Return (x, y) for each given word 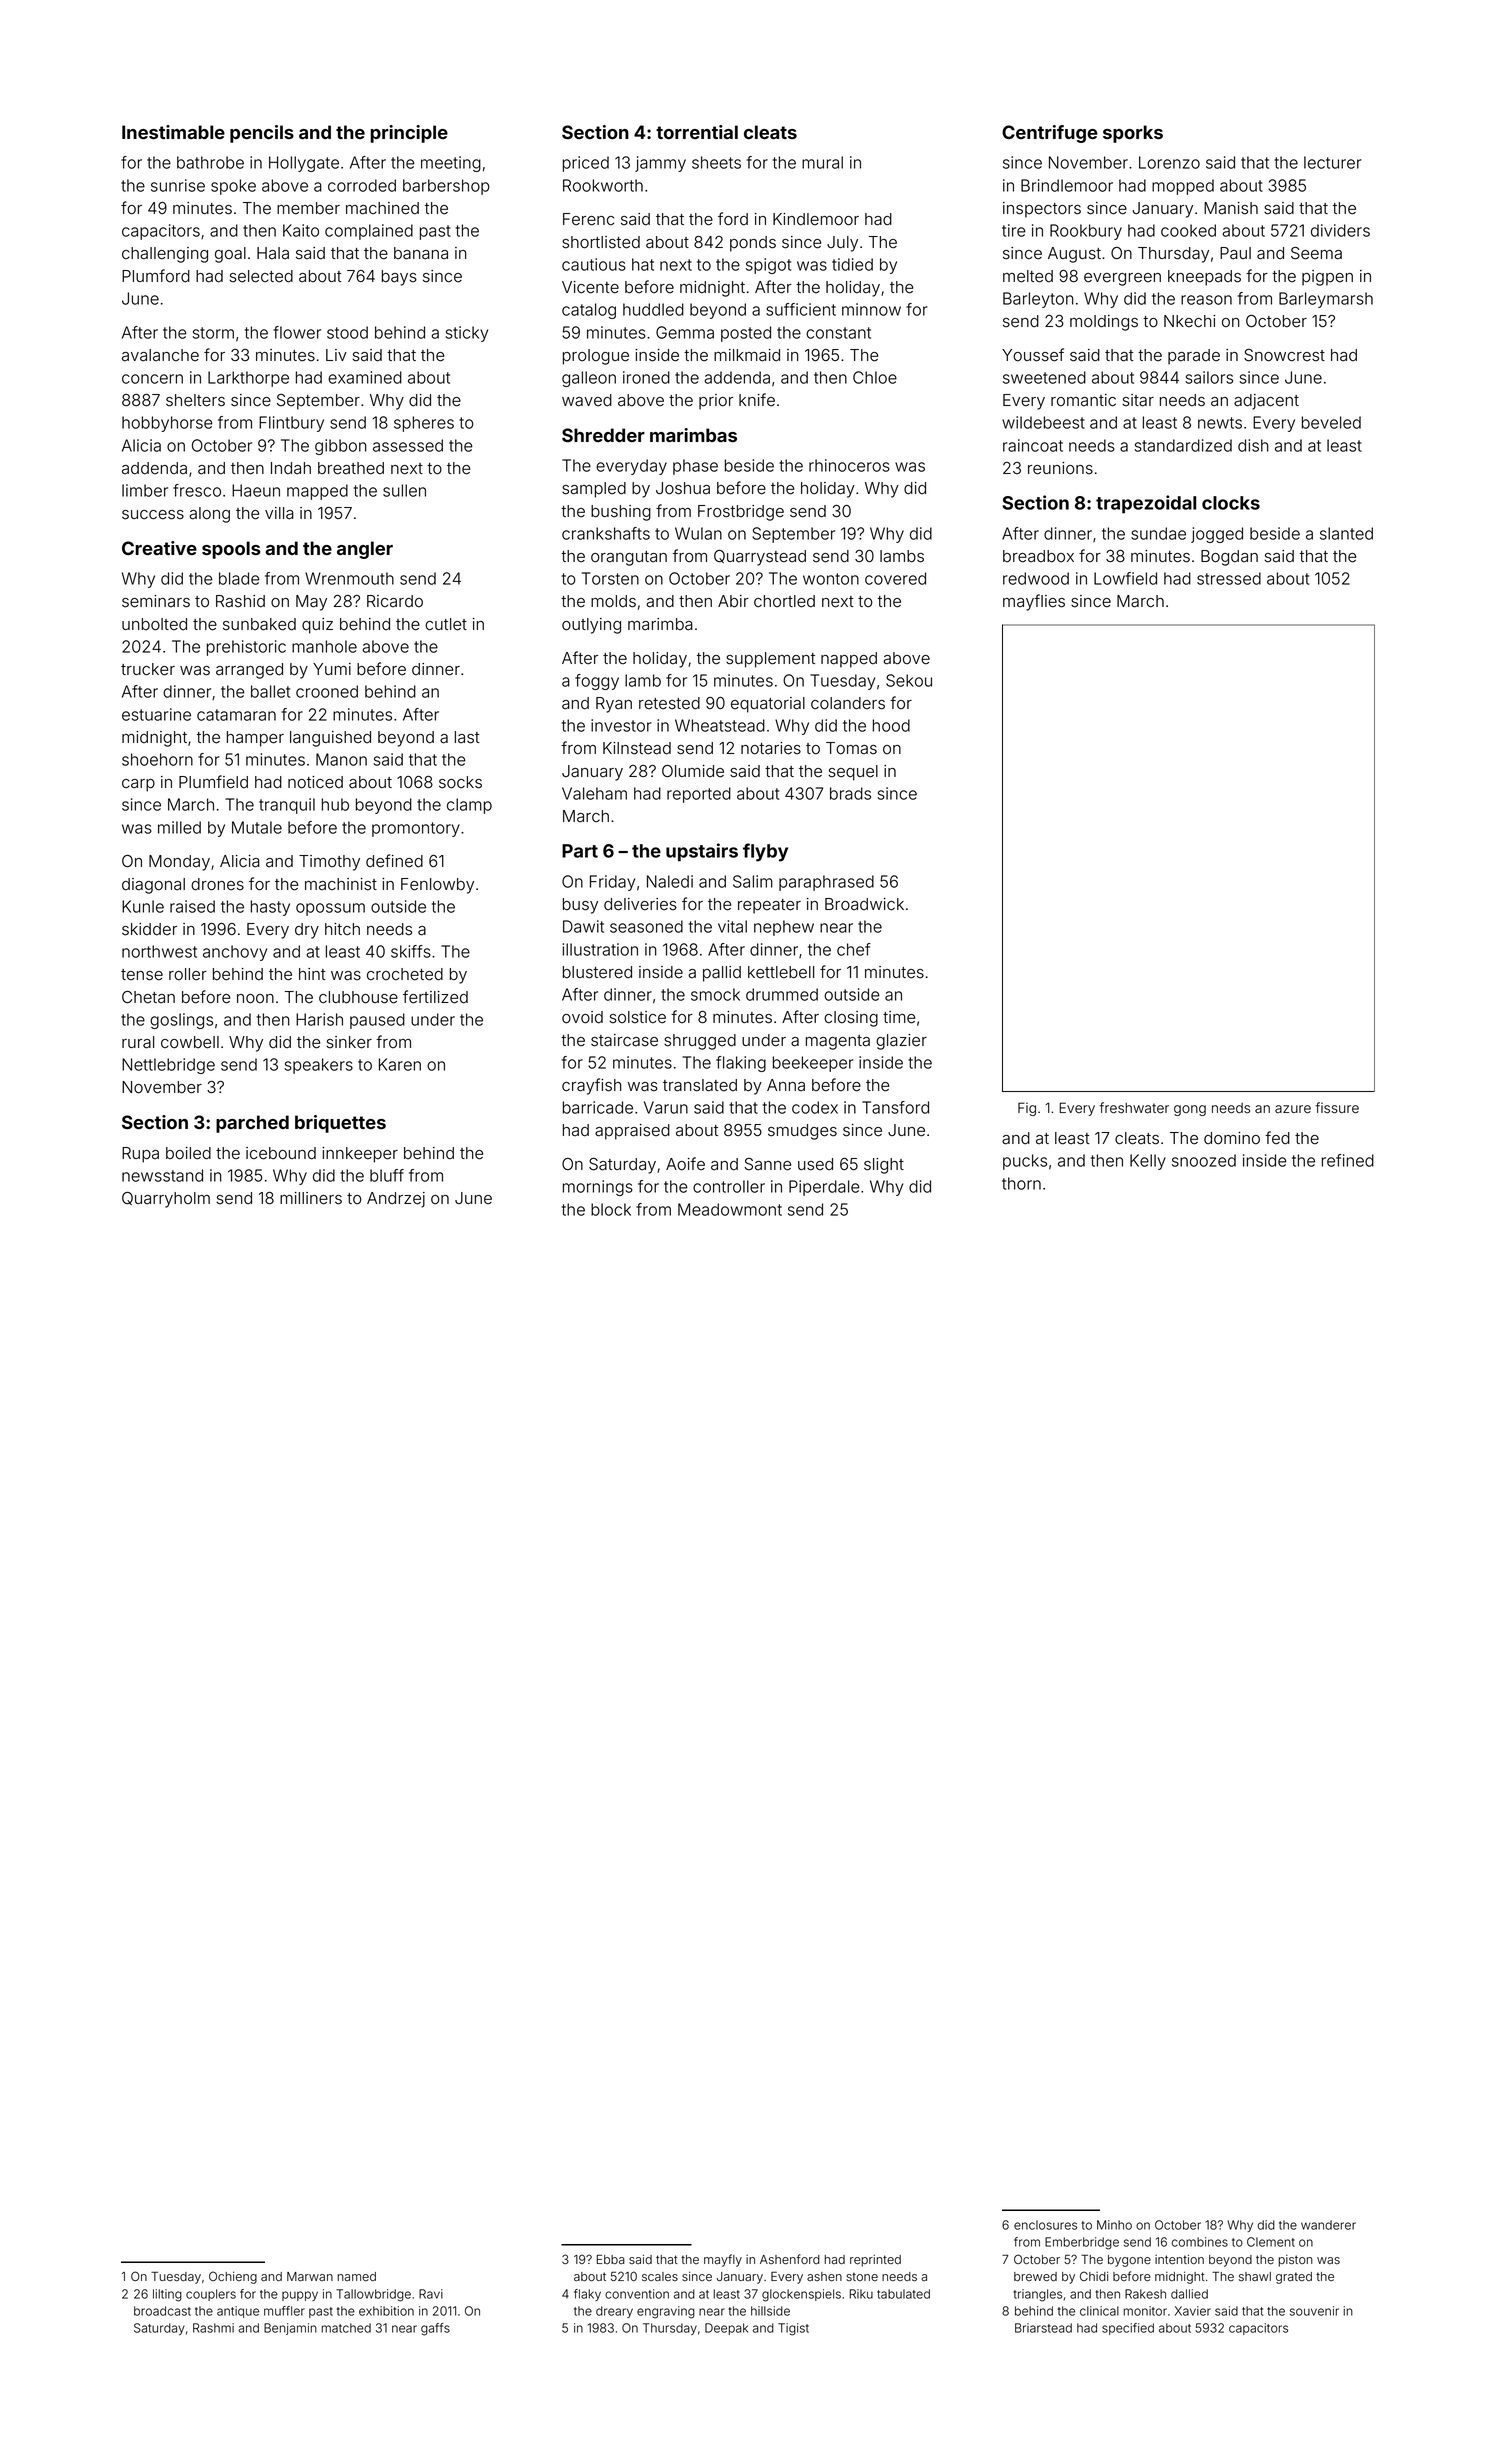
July (842, 244)
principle (409, 134)
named (357, 2276)
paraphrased (826, 883)
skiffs (411, 951)
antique (238, 2312)
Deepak (726, 2329)
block (611, 1209)
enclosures (1045, 2225)
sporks (1133, 134)
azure (1293, 1109)
